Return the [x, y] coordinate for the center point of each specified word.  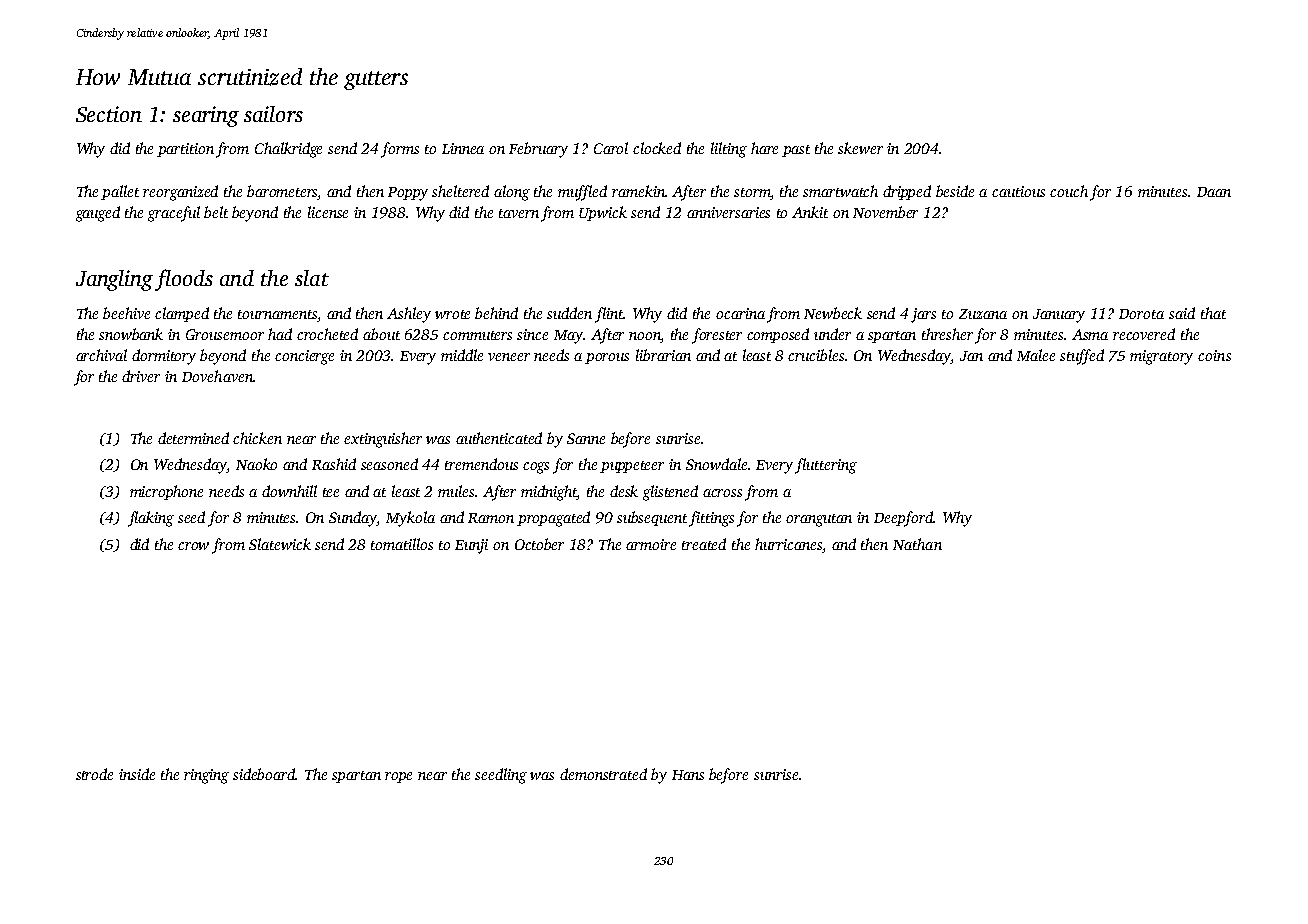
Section [109, 114]
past [796, 151]
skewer [860, 148]
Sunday [353, 519]
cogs [536, 468]
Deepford [903, 519]
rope [398, 777]
